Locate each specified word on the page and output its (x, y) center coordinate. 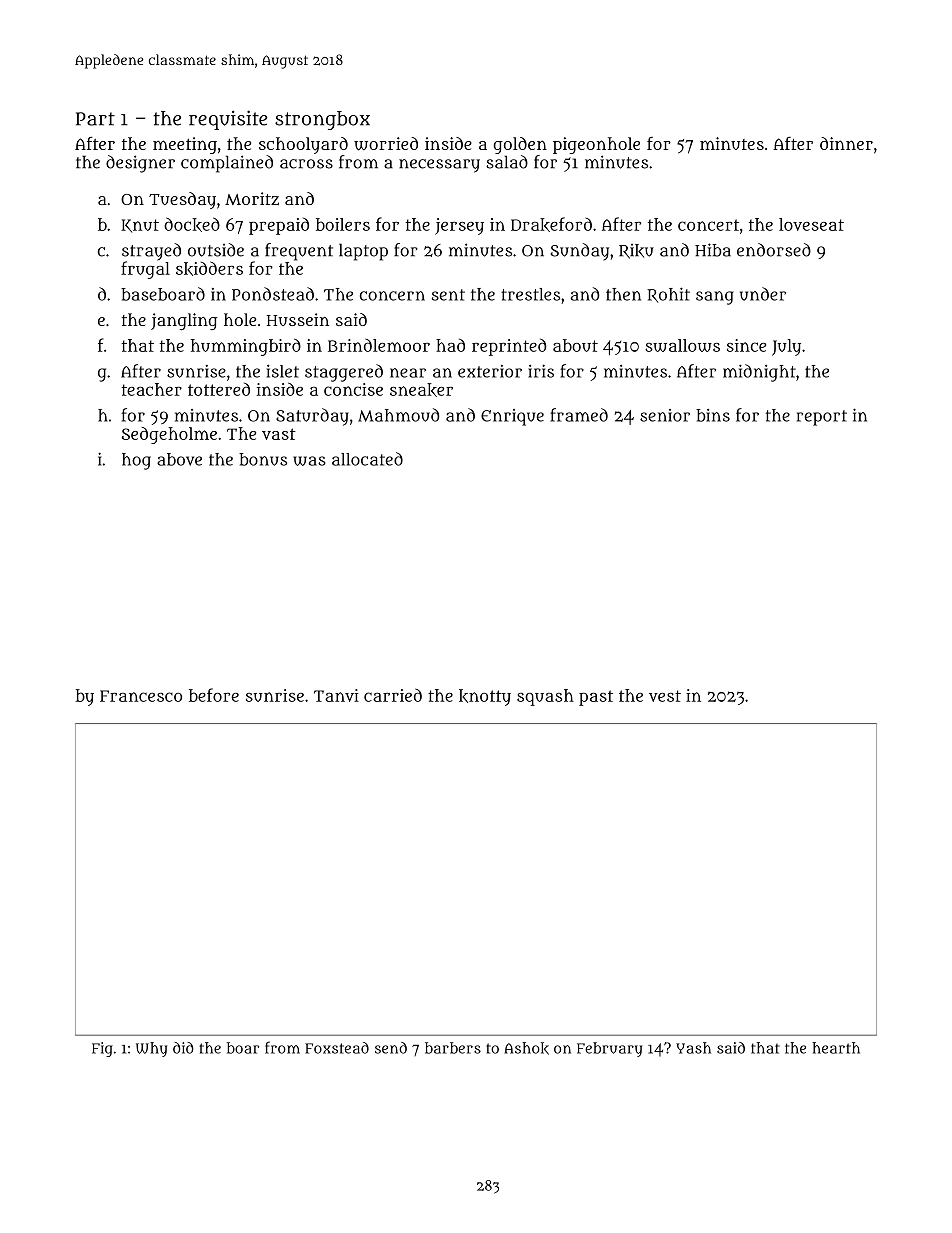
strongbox (322, 120)
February (609, 1049)
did (183, 1048)
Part (95, 119)
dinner (846, 143)
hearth (836, 1048)
